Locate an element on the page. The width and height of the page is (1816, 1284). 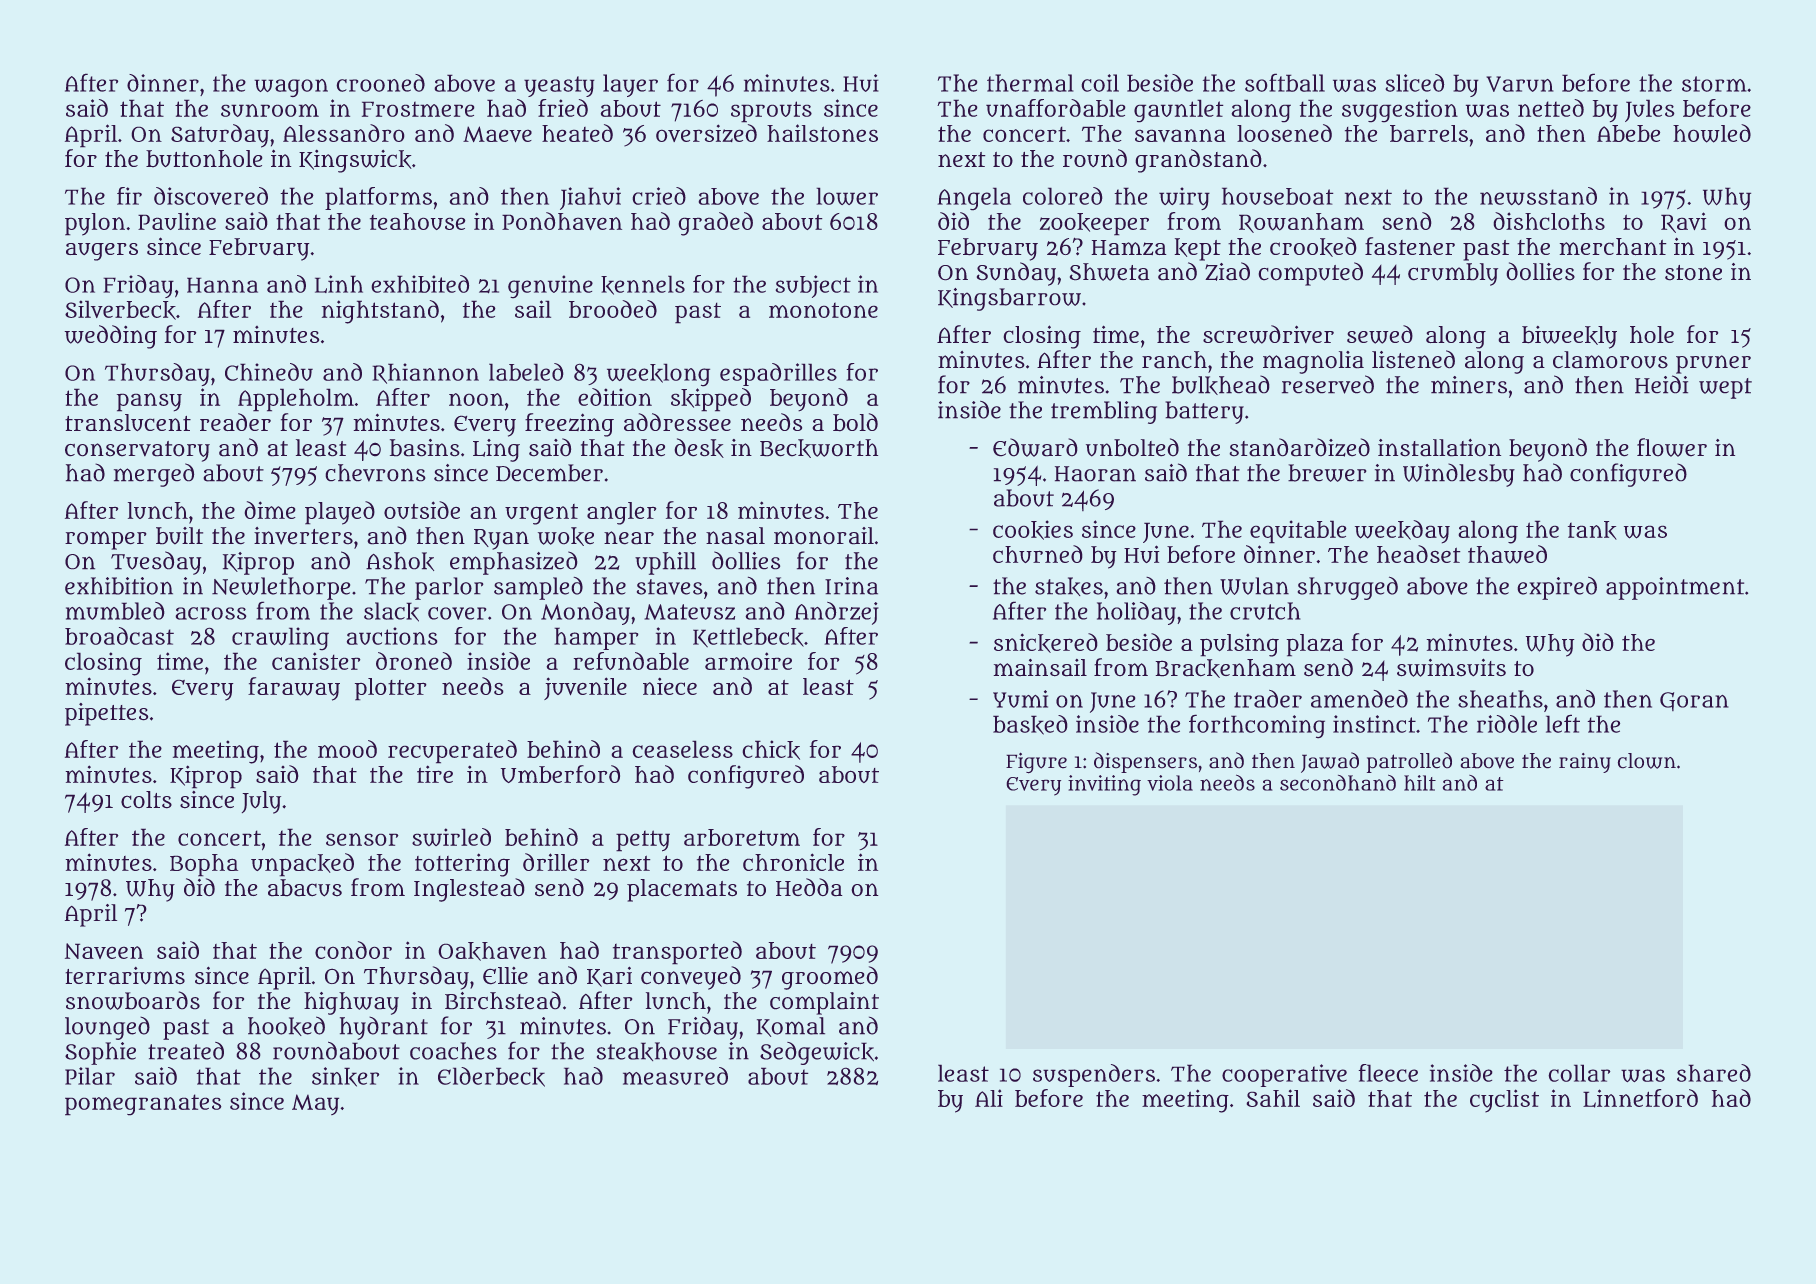
hilt is located at coordinates (1420, 783).
